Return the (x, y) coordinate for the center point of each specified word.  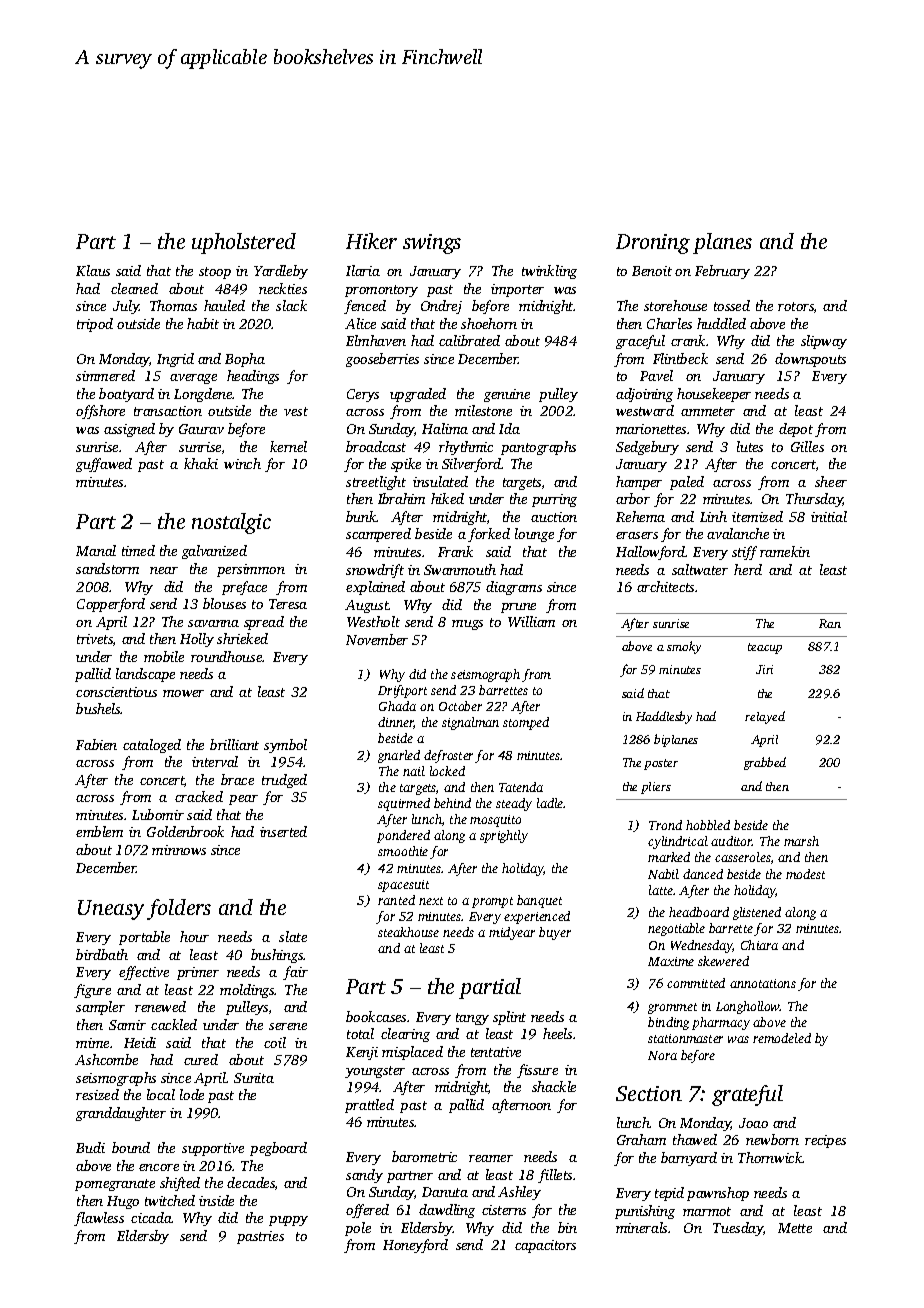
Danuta (445, 1192)
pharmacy (721, 1023)
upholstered (244, 243)
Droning (653, 244)
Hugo (123, 1202)
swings (432, 244)
